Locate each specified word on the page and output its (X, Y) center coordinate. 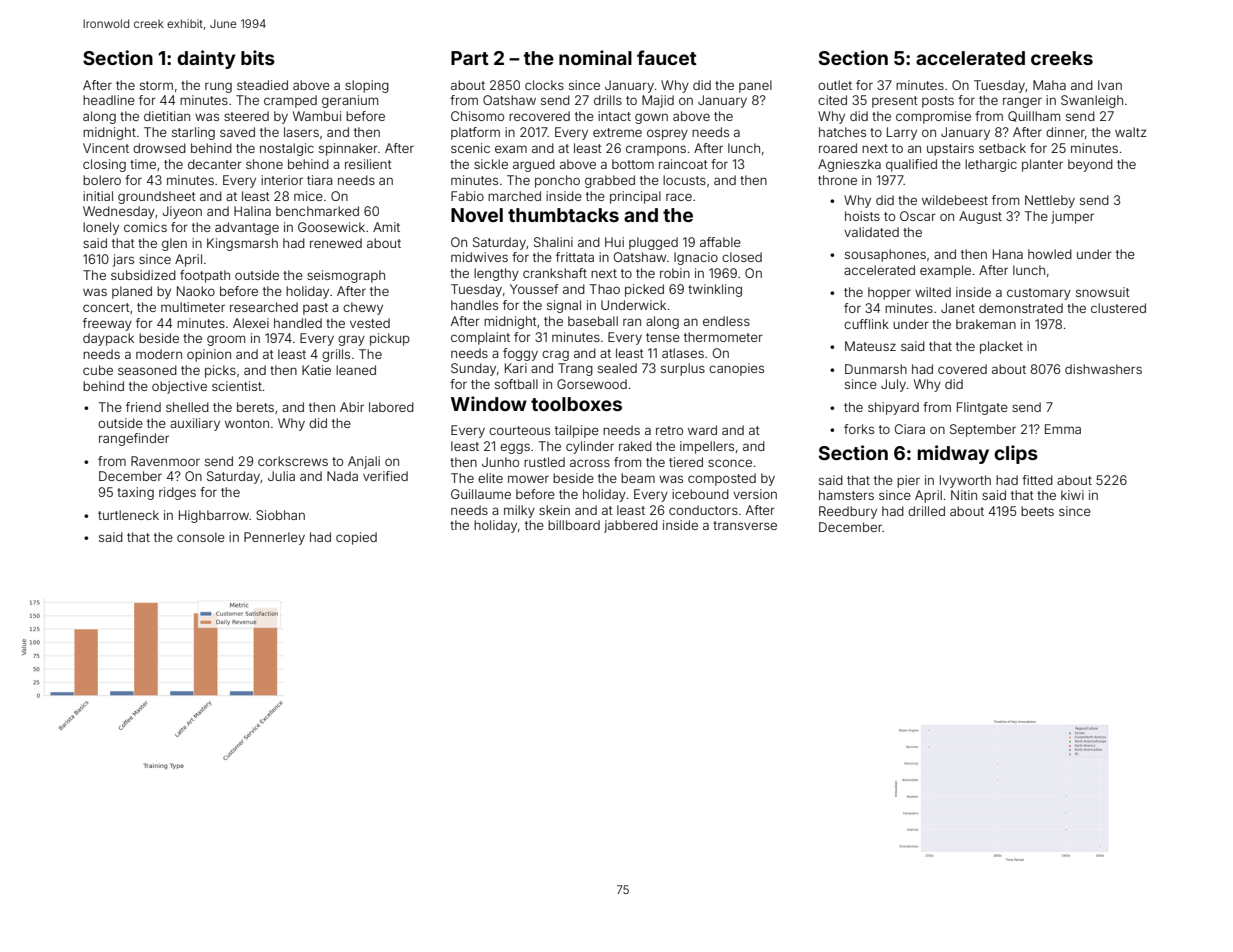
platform (475, 133)
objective (179, 387)
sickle (491, 164)
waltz (1131, 132)
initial (98, 196)
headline (109, 100)
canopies (736, 369)
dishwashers (1103, 369)
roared (838, 148)
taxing (135, 493)
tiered (686, 462)
